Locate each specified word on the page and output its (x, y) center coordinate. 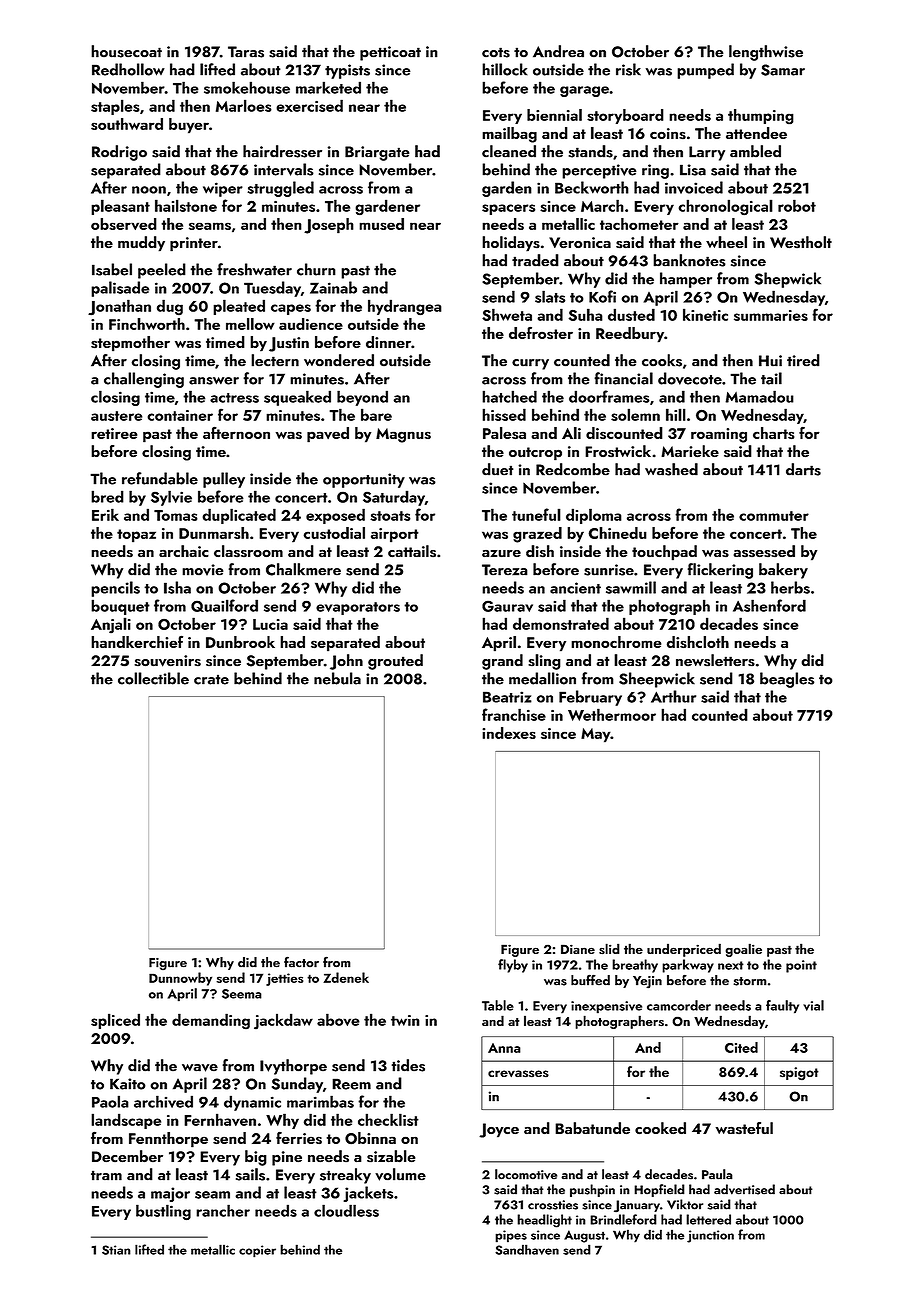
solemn (635, 414)
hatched (509, 396)
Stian (116, 1250)
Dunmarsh (214, 533)
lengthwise (766, 53)
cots (496, 52)
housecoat (126, 51)
